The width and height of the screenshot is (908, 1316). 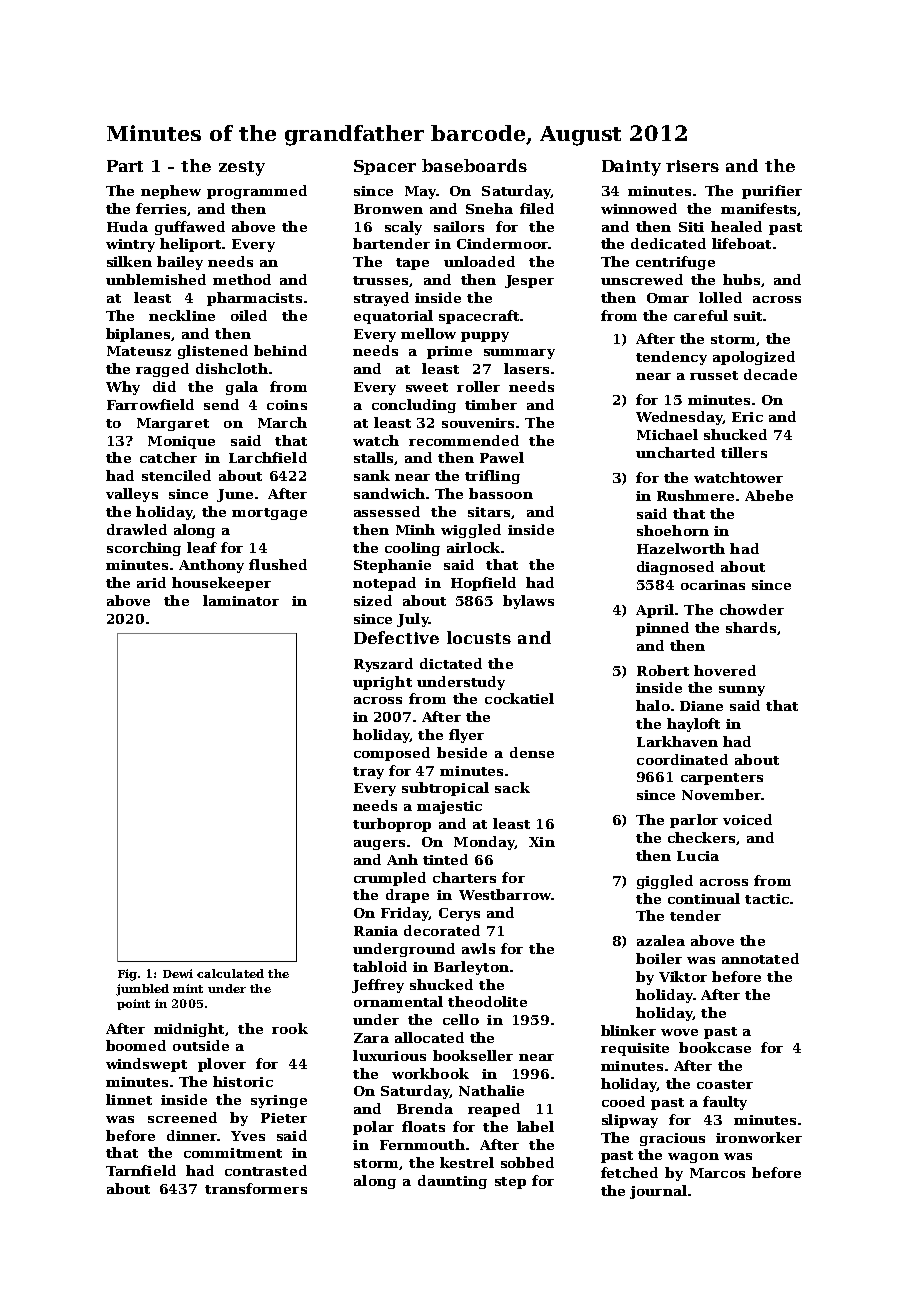 What do you see at coordinates (242, 168) in the screenshot?
I see `zesty` at bounding box center [242, 168].
